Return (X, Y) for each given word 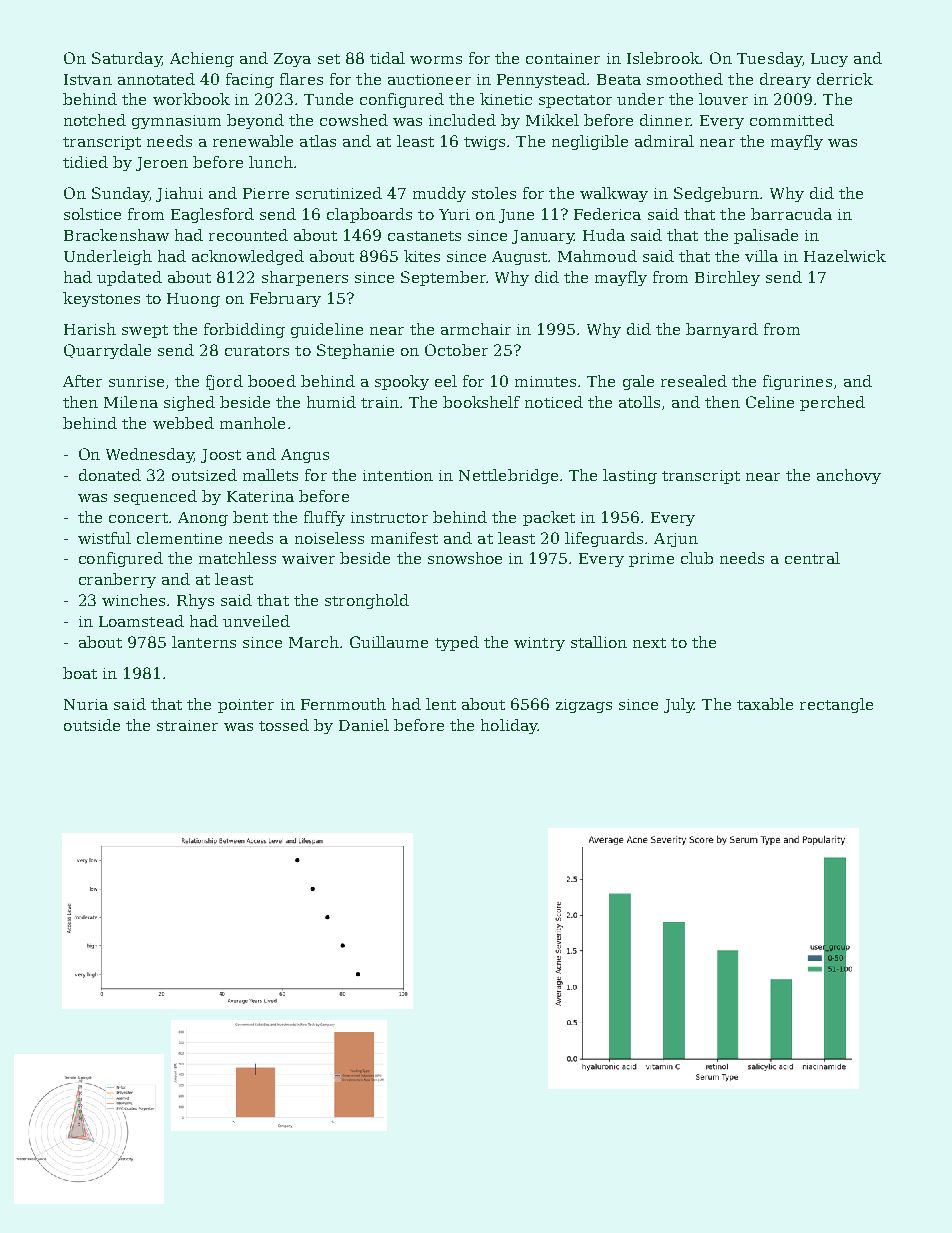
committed (792, 120)
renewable (253, 141)
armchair (476, 329)
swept (145, 331)
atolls (639, 402)
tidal (387, 58)
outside (92, 725)
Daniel (364, 725)
